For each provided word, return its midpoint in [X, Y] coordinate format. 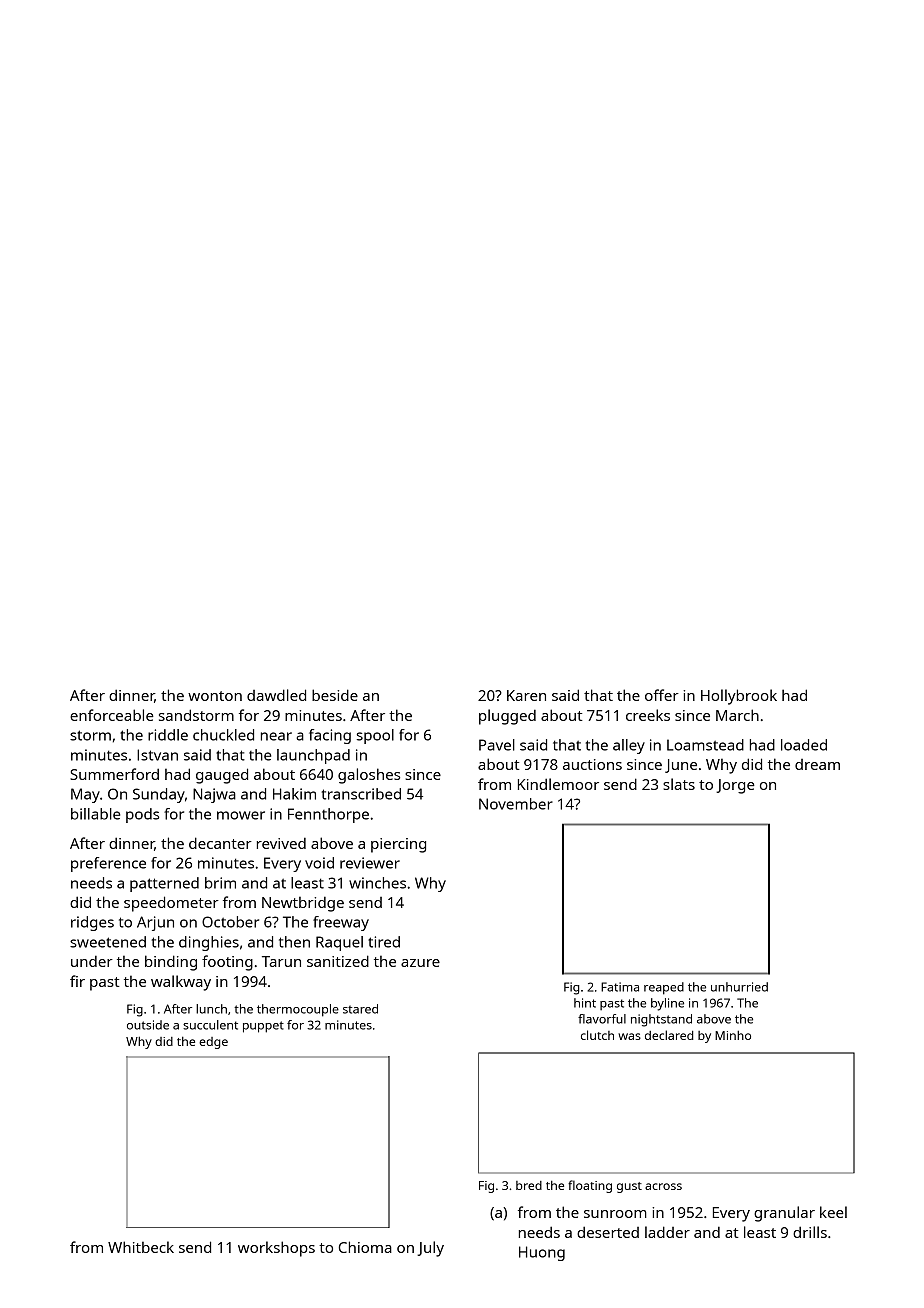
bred [529, 1185]
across [663, 1186]
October [230, 922]
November [516, 804]
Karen [526, 695]
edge [213, 1043]
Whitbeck [141, 1247]
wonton [215, 696]
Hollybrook [739, 697]
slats [679, 784]
